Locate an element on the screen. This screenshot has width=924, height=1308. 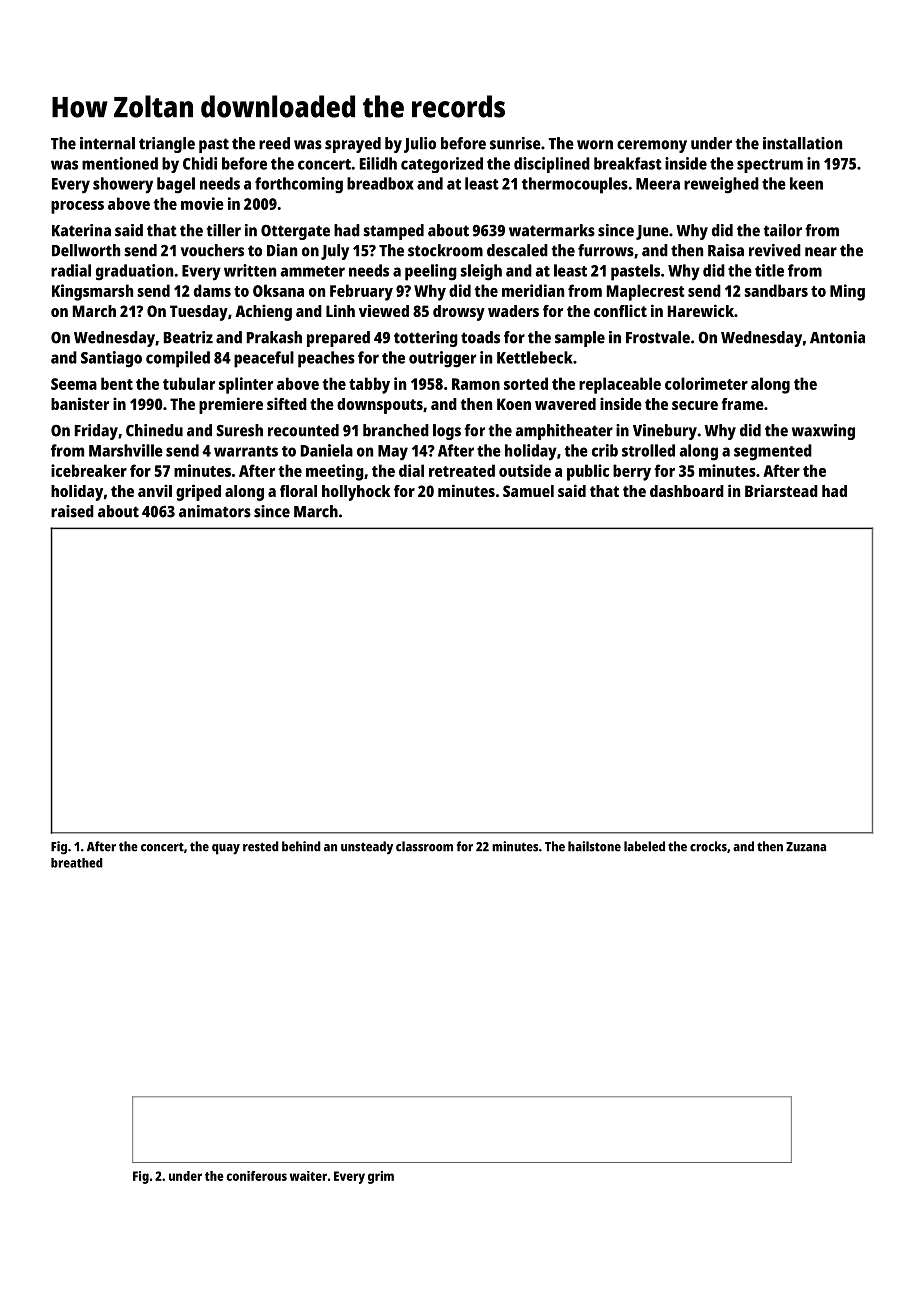
waiter is located at coordinates (308, 1176).
